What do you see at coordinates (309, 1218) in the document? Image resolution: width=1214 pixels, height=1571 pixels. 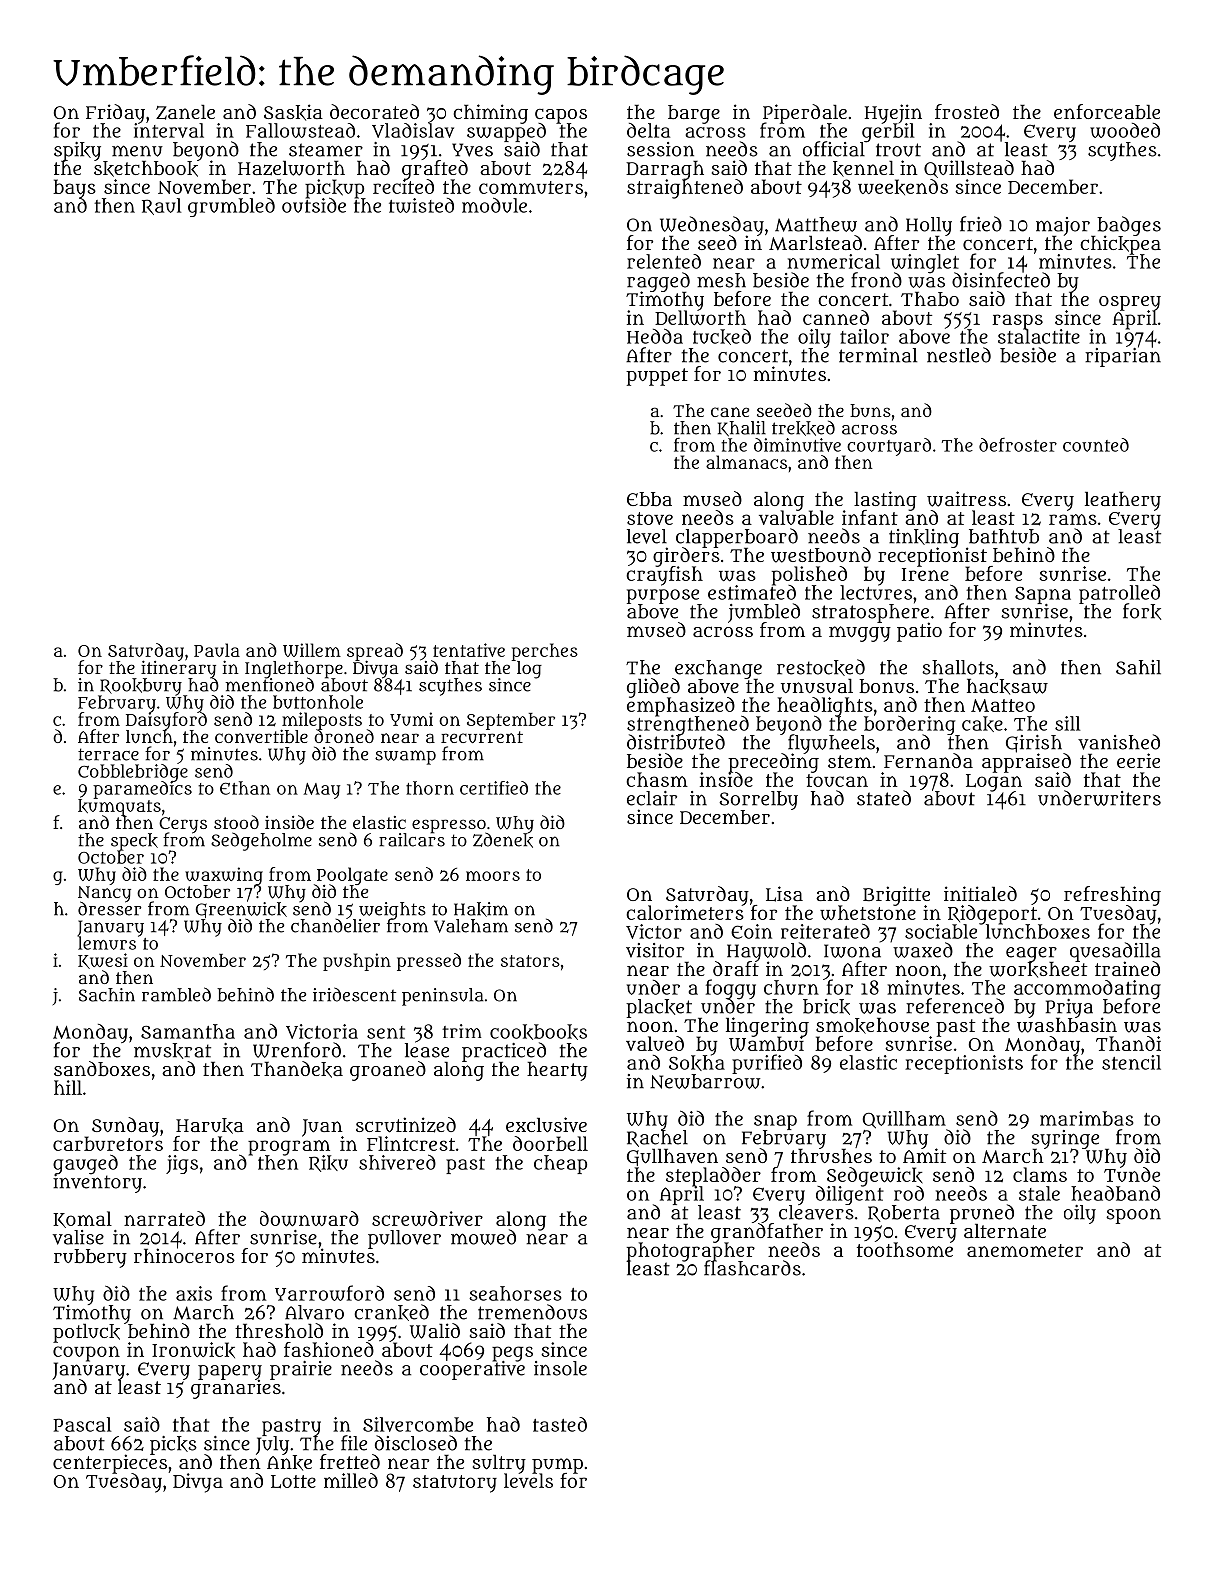 I see `downward` at bounding box center [309, 1218].
